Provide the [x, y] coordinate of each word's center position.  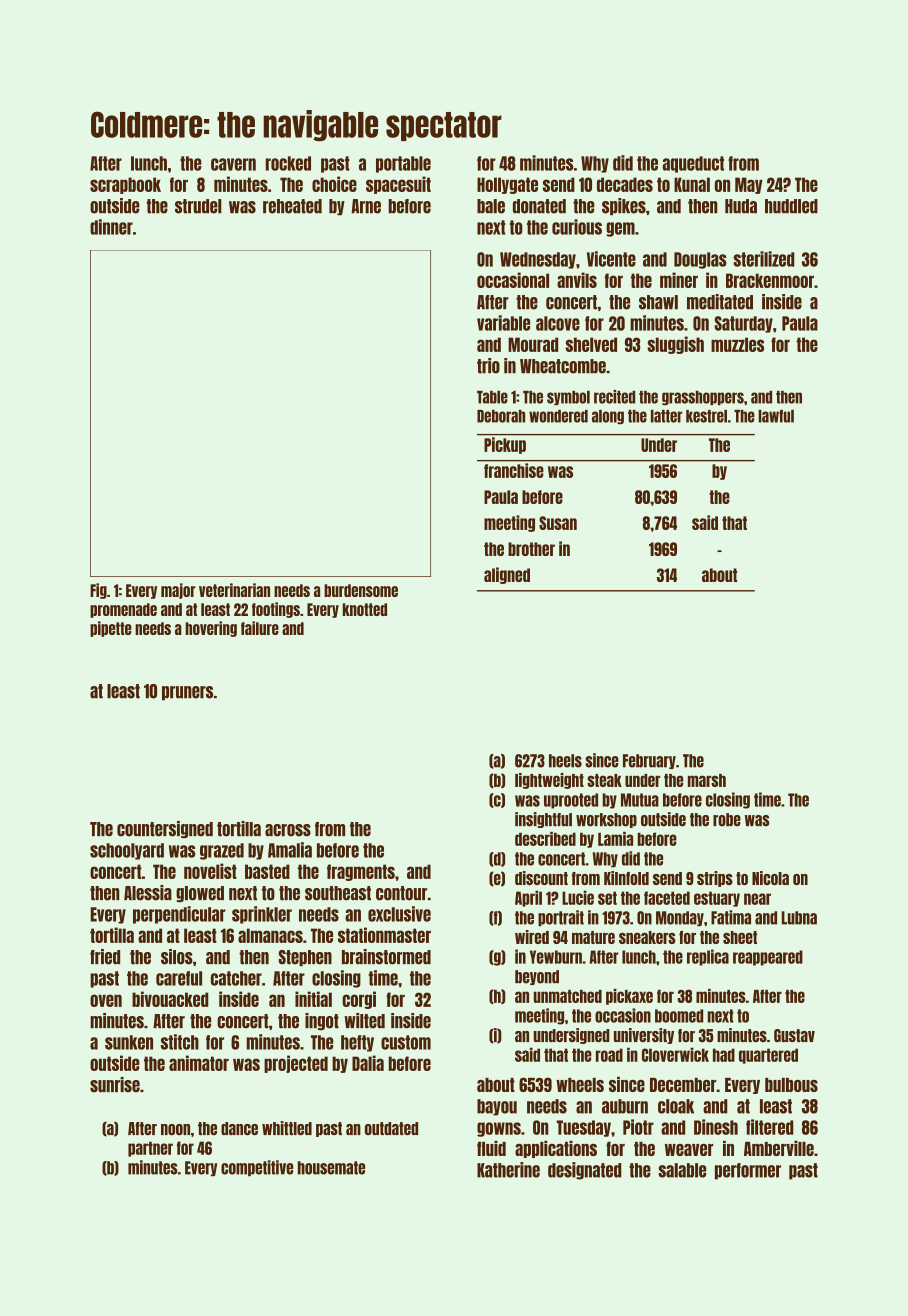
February [649, 761]
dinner [111, 227]
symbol [568, 398]
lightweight [549, 781]
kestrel [706, 416]
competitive [257, 1168]
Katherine [508, 1170]
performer [748, 1171]
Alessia [148, 893]
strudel [198, 206]
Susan [558, 523]
